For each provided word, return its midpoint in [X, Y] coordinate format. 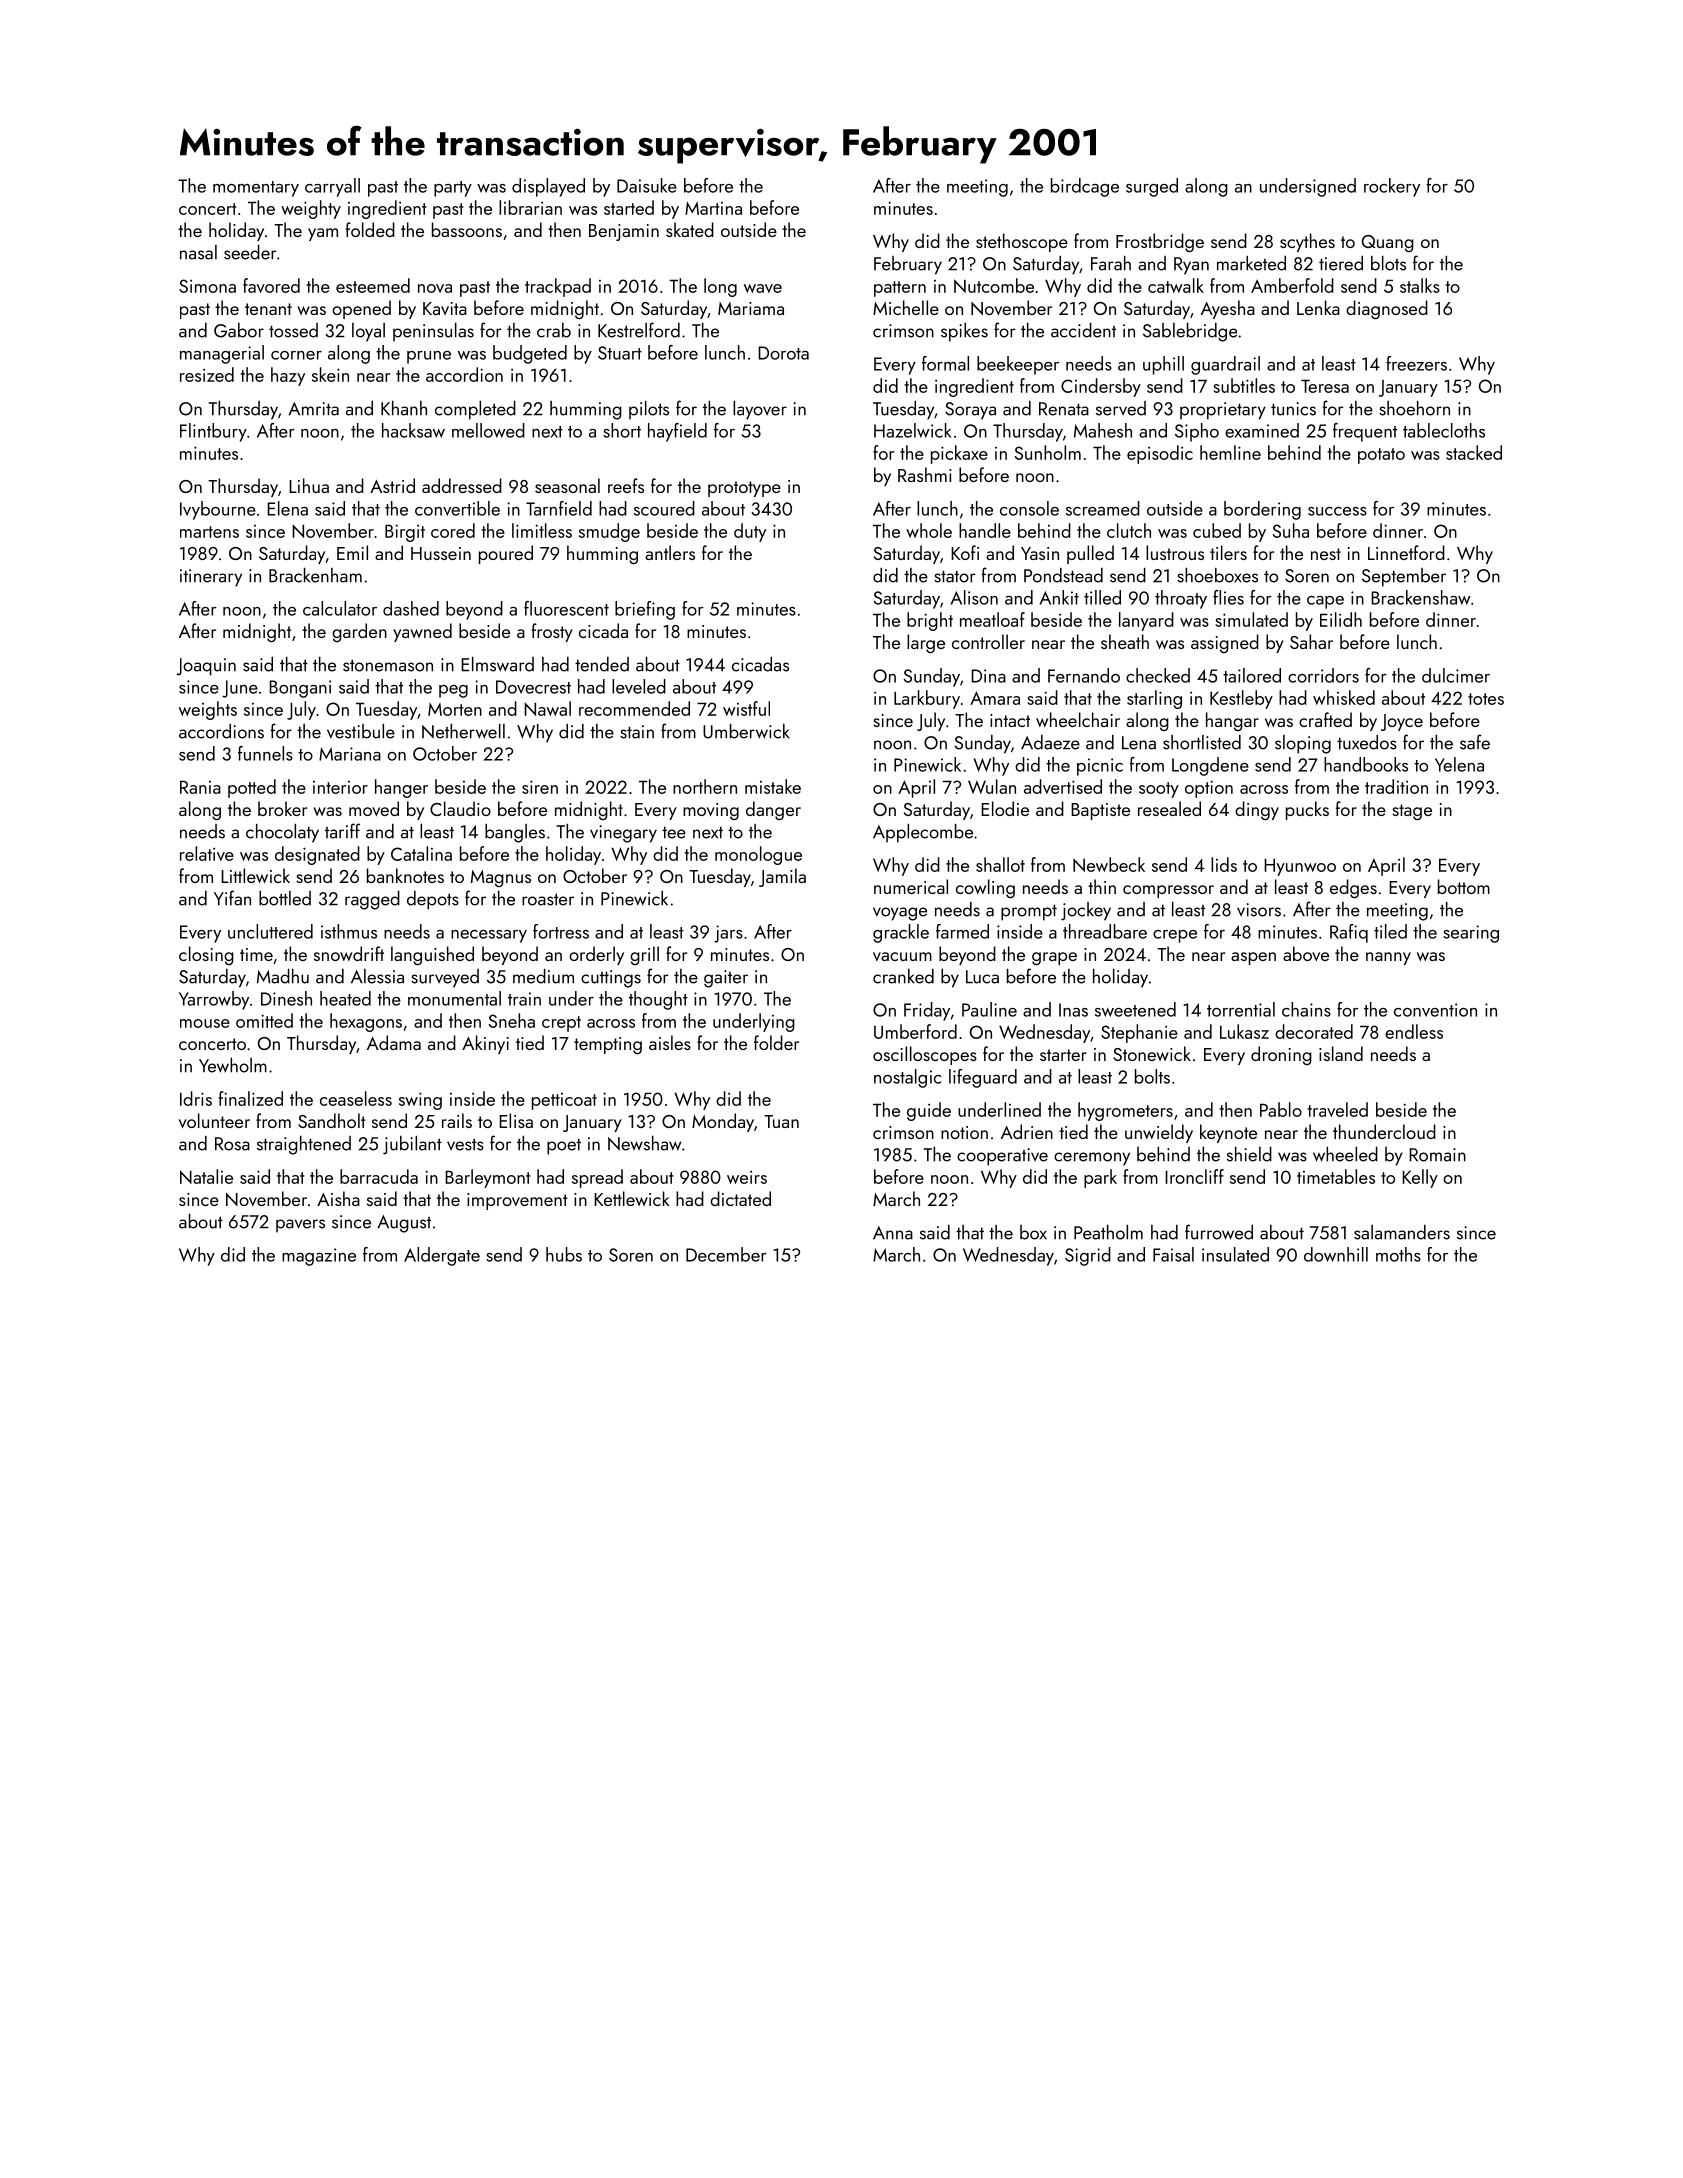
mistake [773, 786]
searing [1471, 934]
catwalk [1176, 285]
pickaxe [959, 454]
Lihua [309, 485]
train [524, 999]
